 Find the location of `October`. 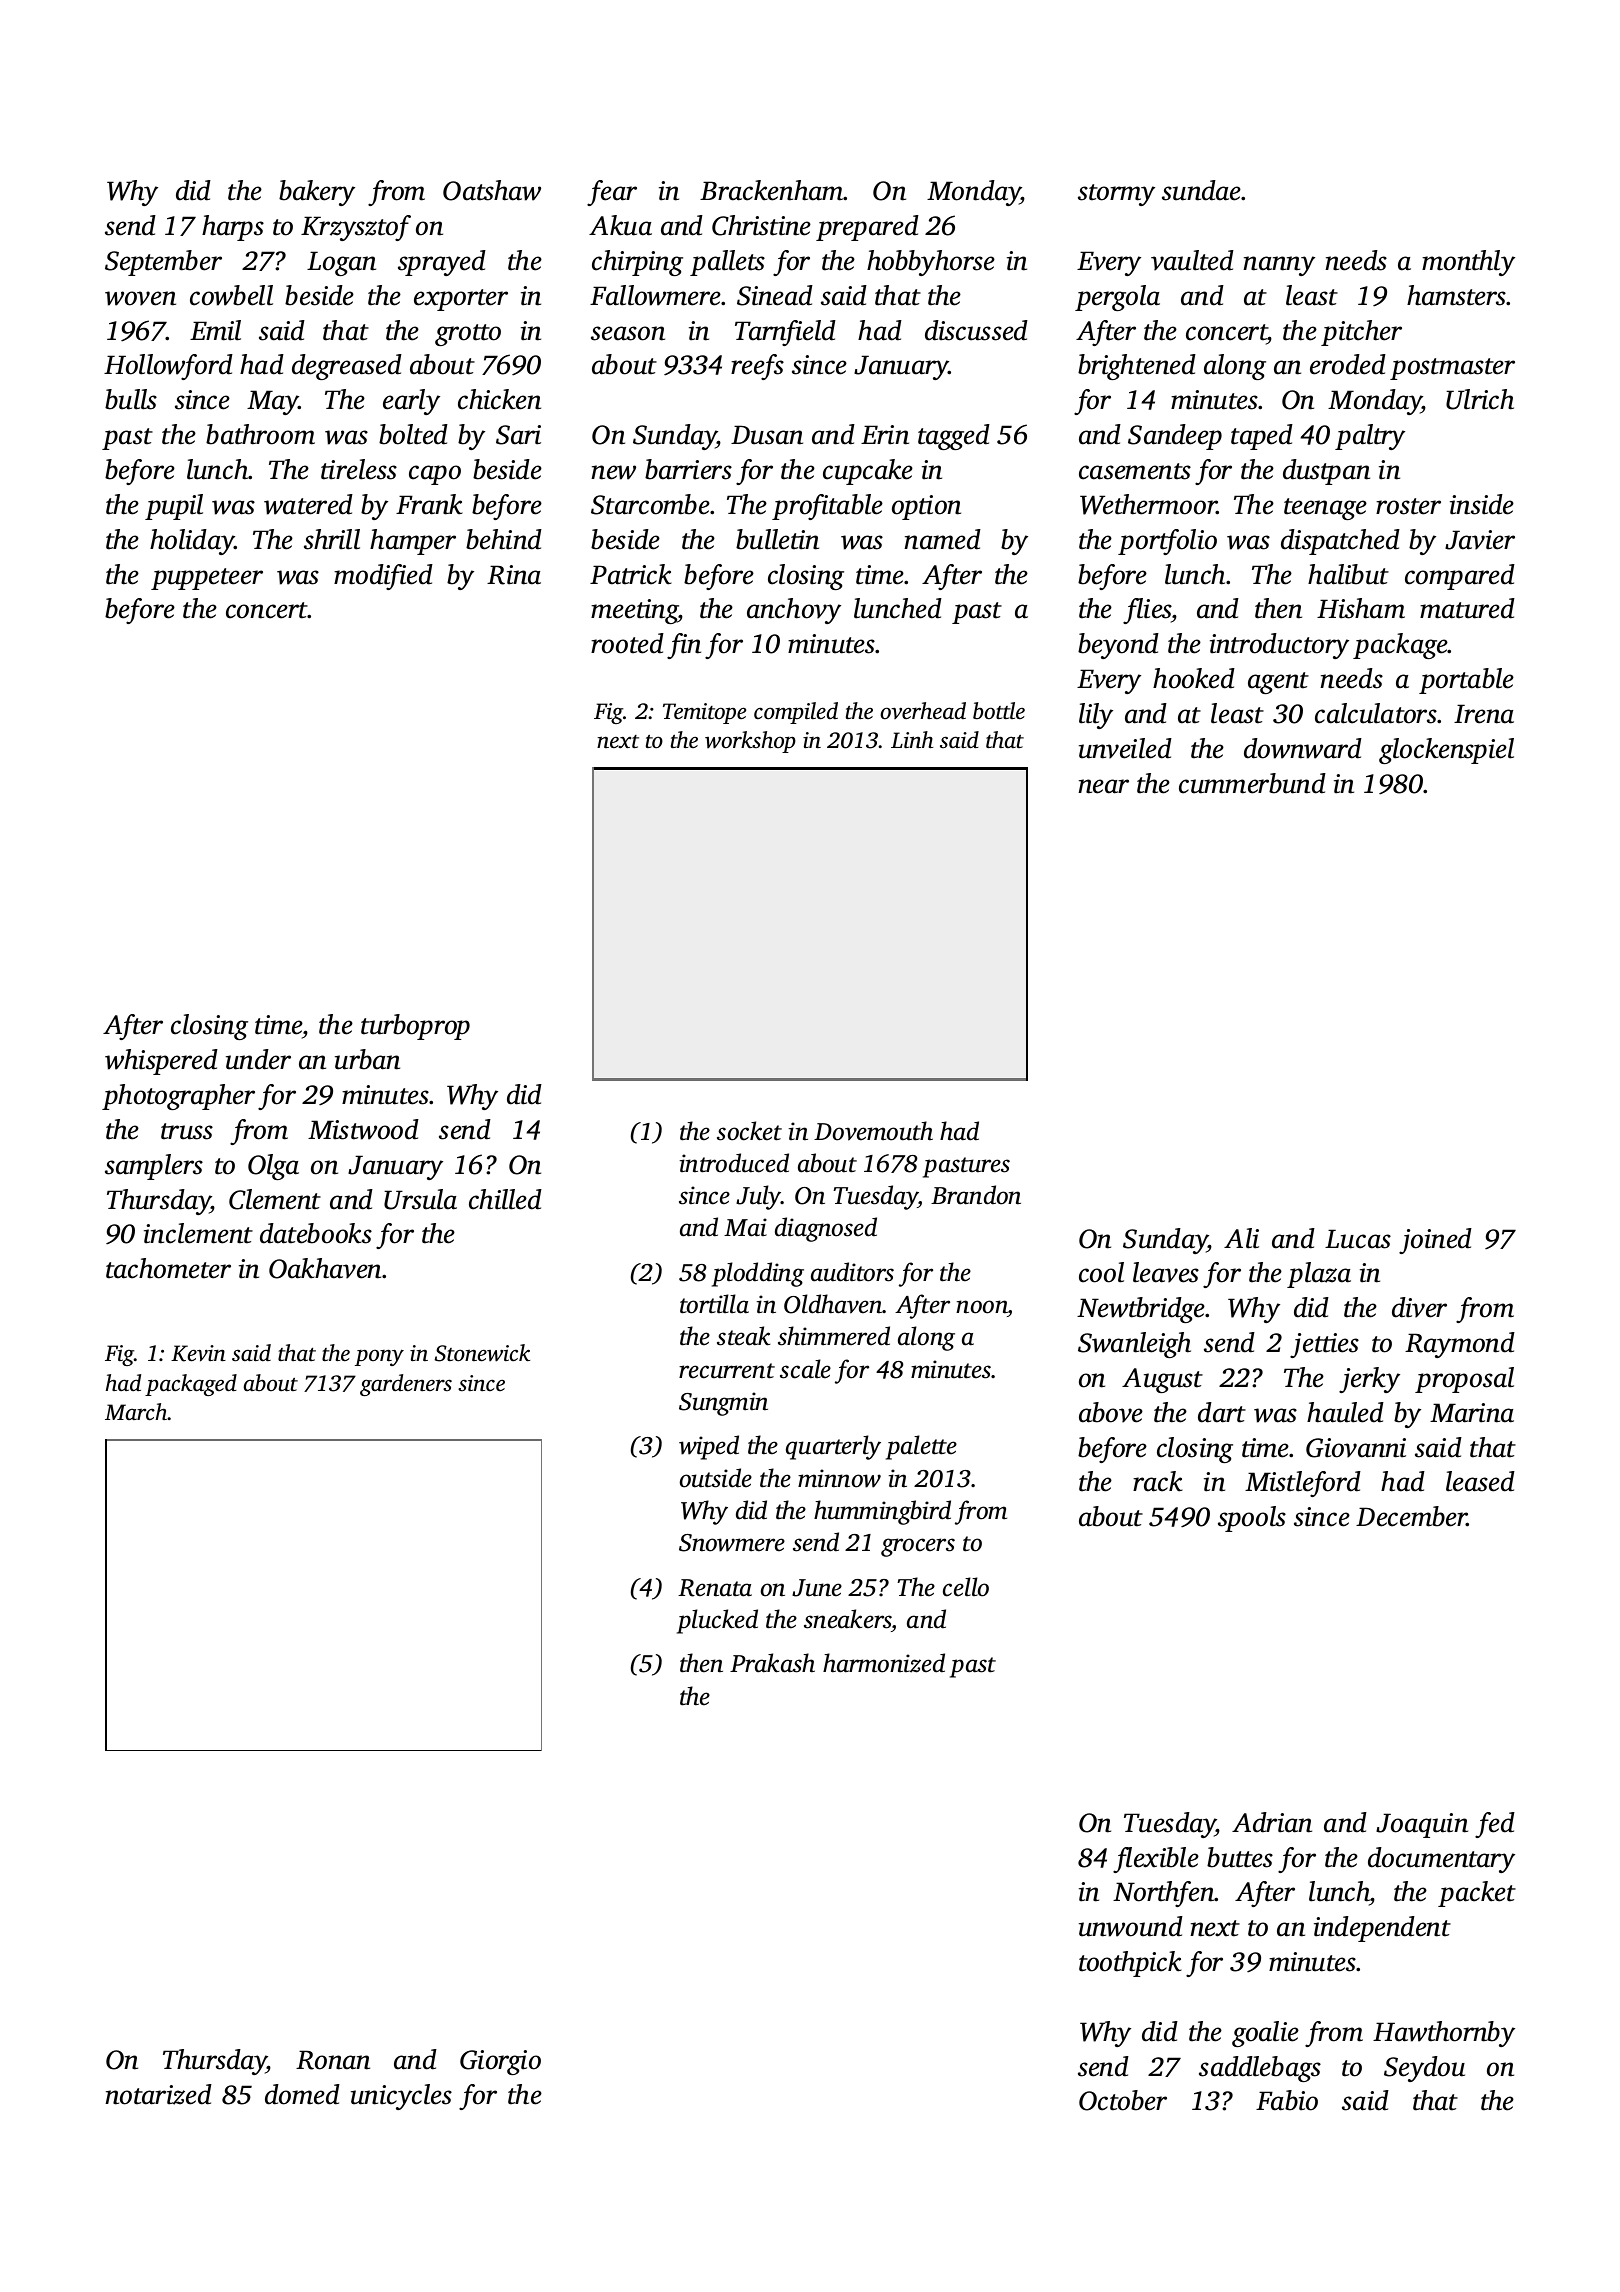

October is located at coordinates (1123, 2100).
